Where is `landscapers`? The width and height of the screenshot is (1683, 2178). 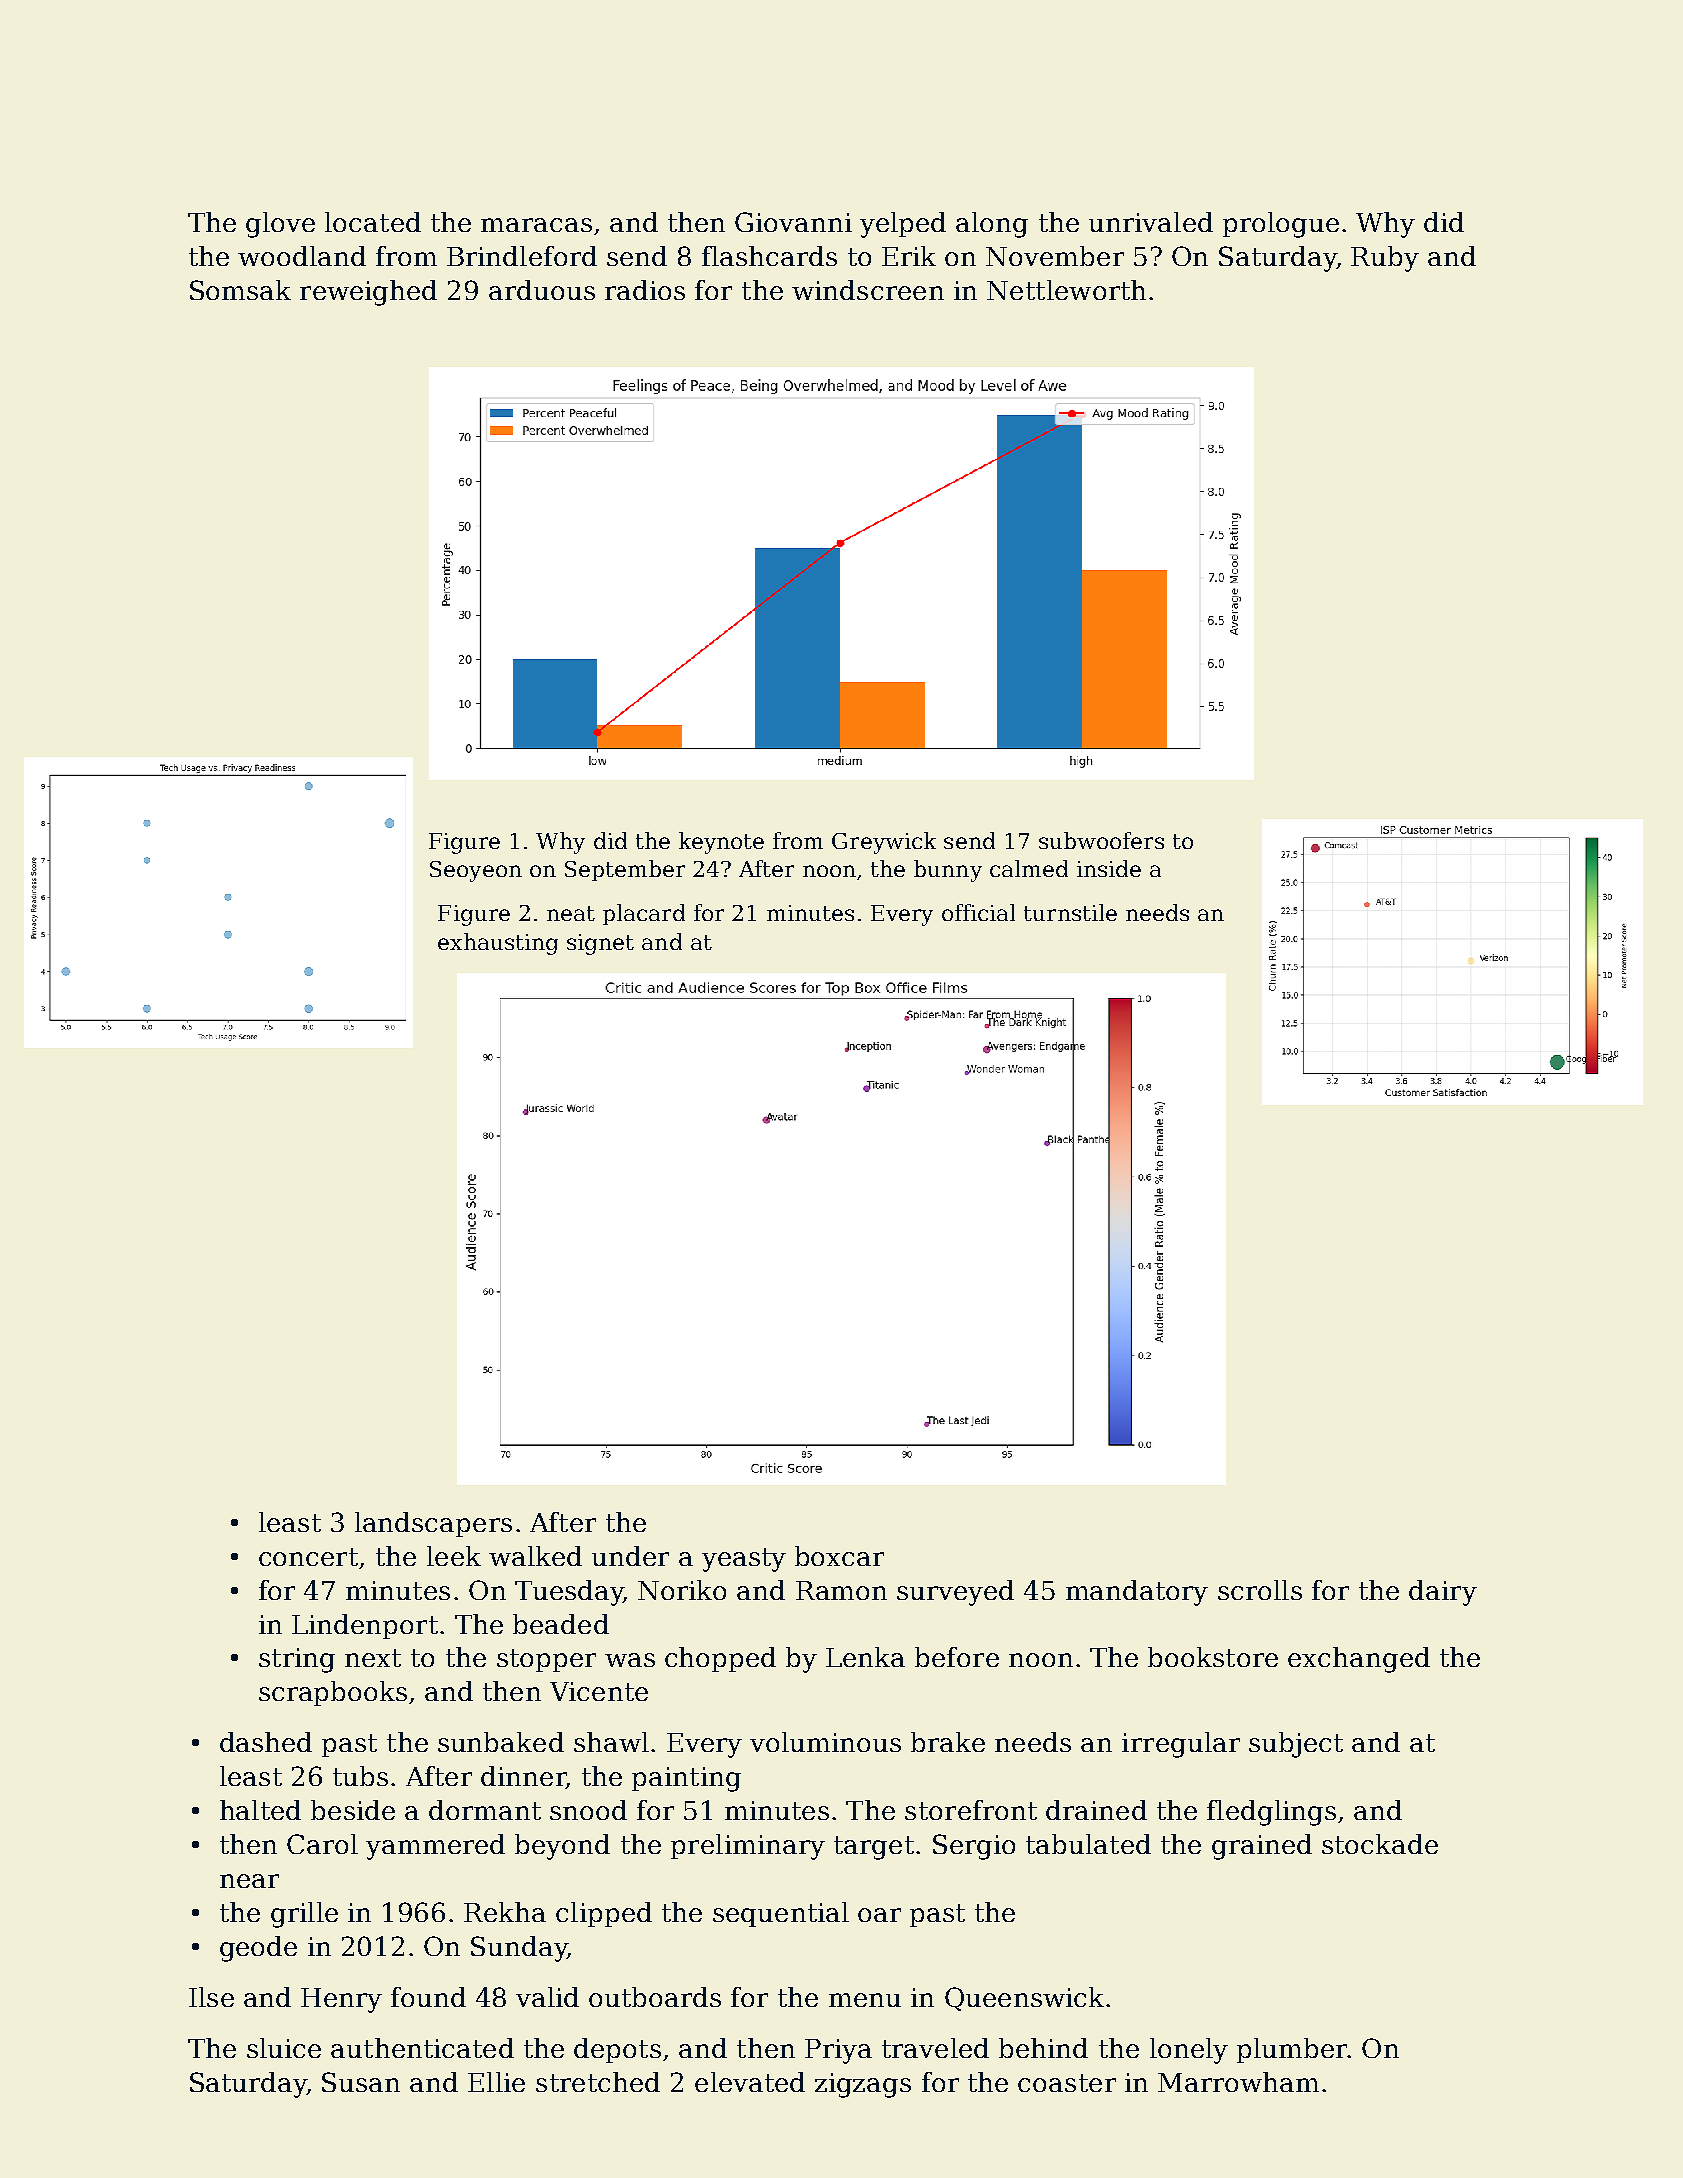
landscapers is located at coordinates (433, 1524).
